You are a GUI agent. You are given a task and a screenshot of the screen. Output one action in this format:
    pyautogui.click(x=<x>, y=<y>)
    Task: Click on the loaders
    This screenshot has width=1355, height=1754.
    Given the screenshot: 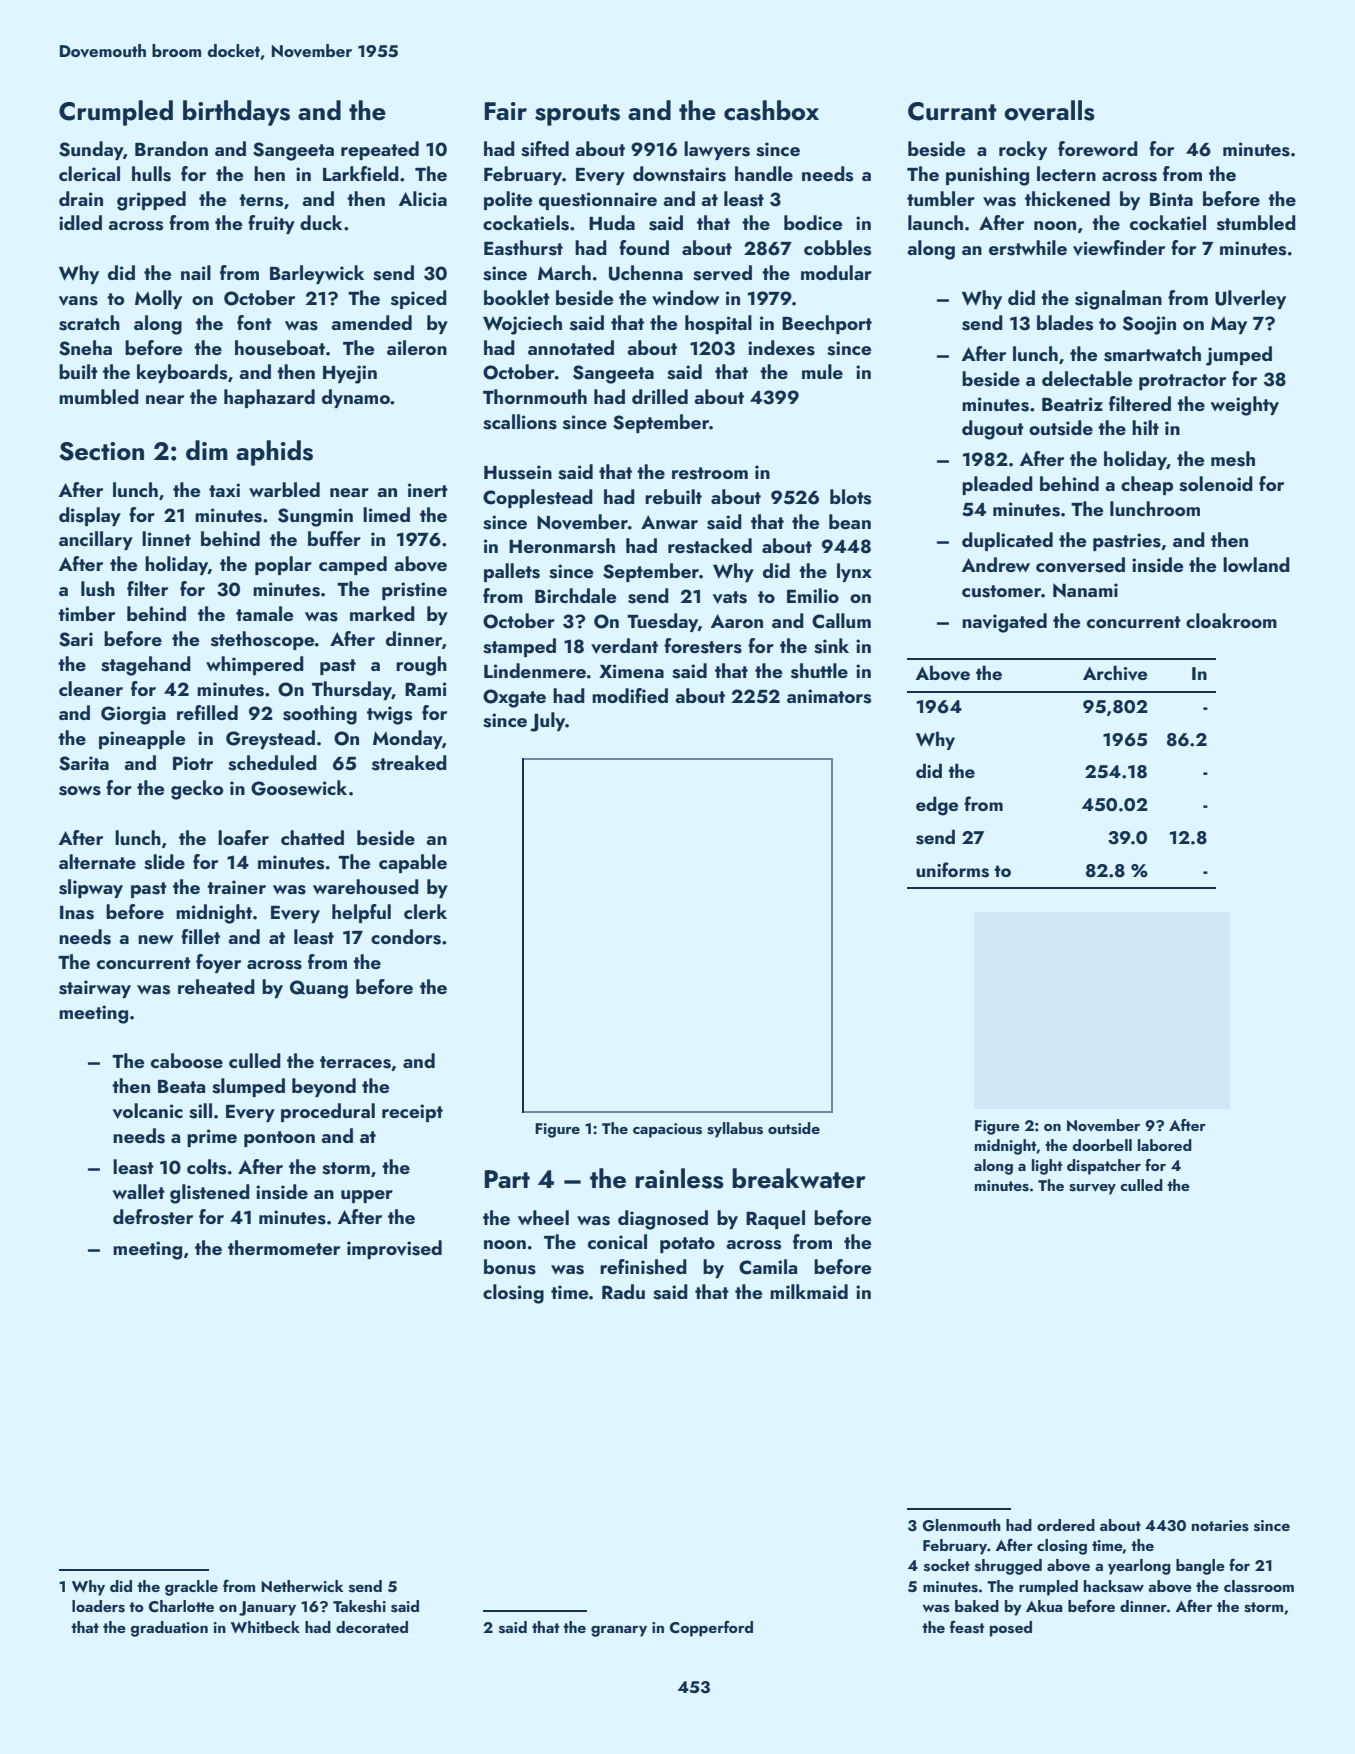 What is the action you would take?
    pyautogui.click(x=98, y=1606)
